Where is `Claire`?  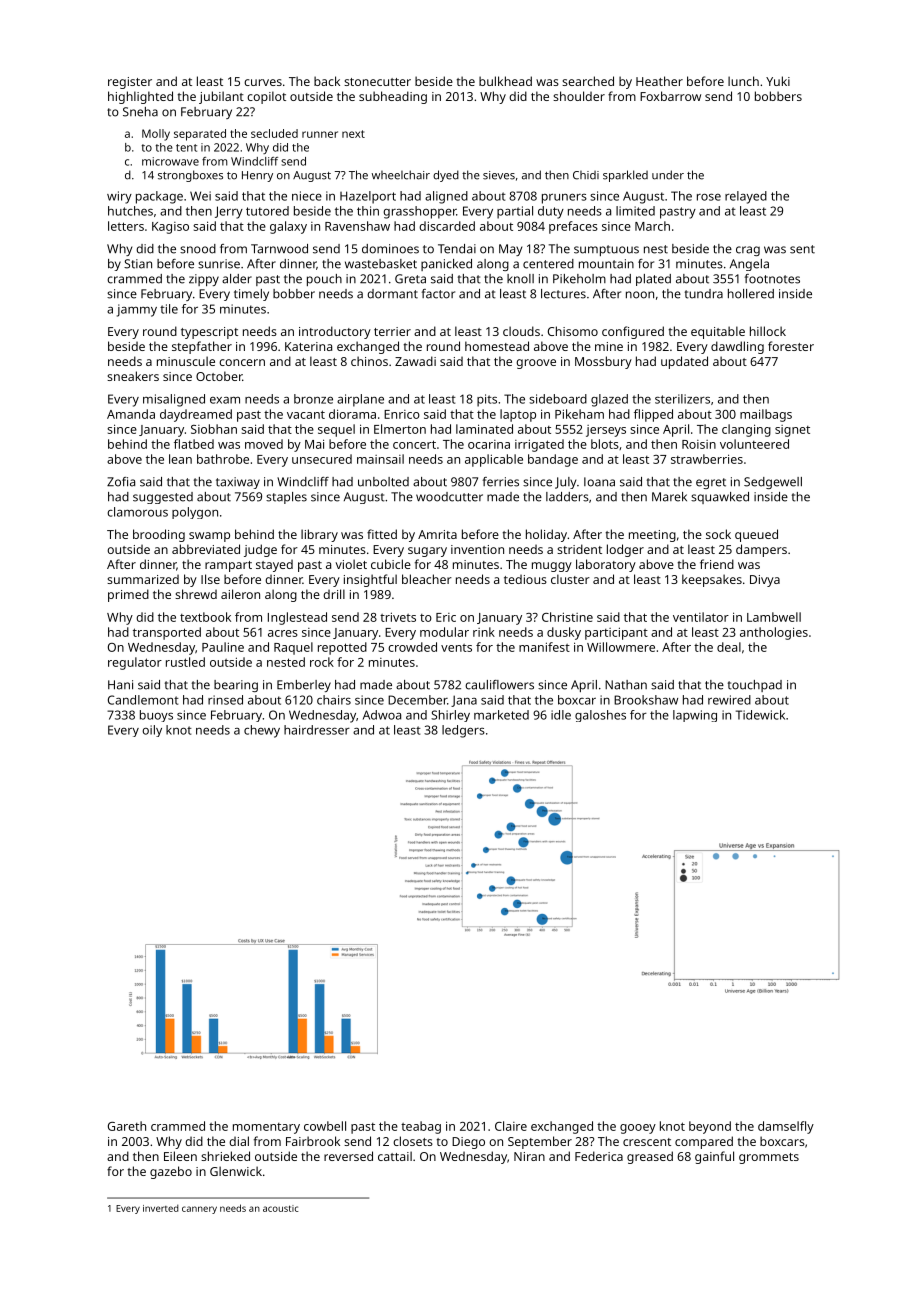 Claire is located at coordinates (511, 1126).
